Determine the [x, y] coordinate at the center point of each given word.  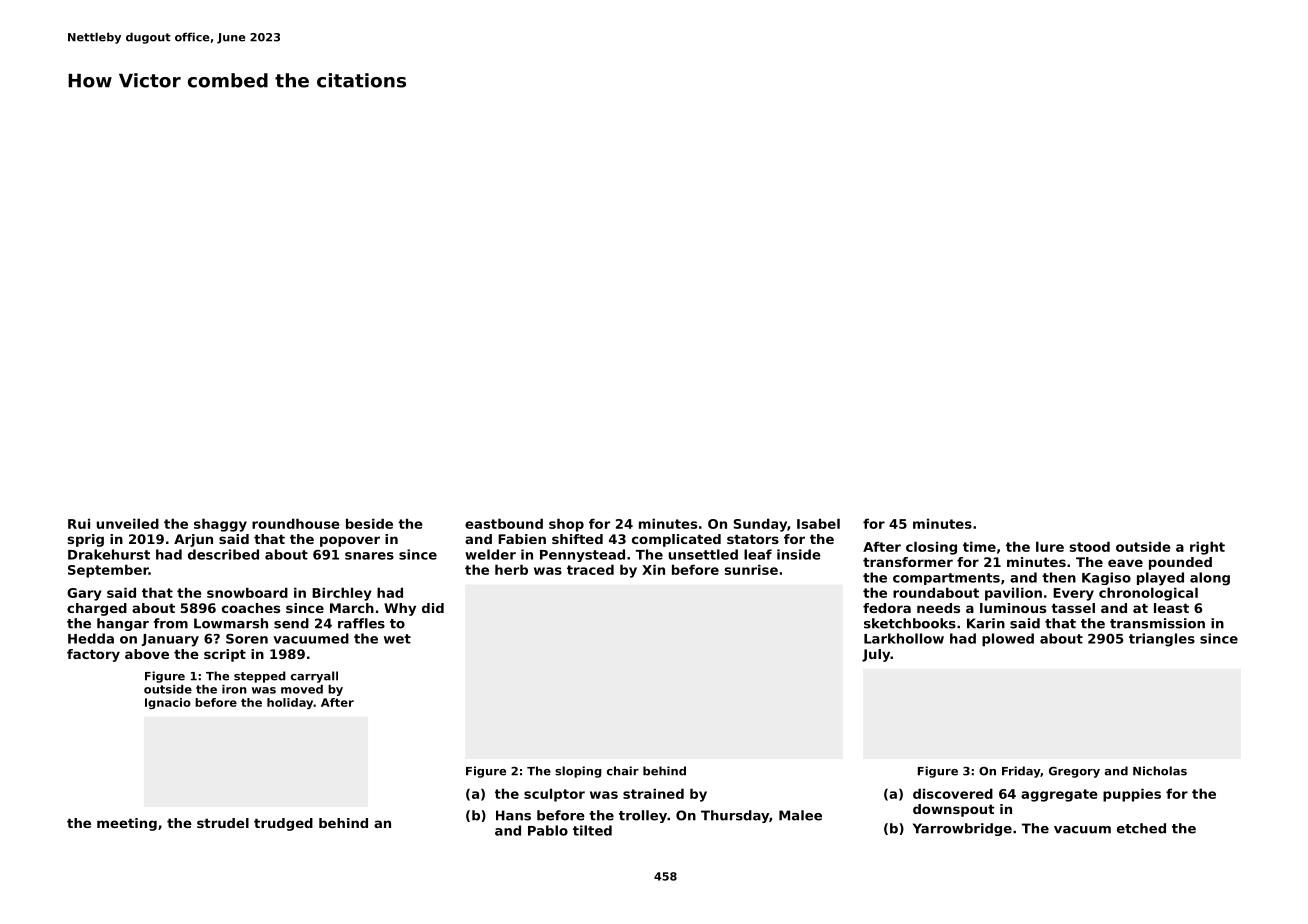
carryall [314, 677]
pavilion [1013, 594]
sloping [578, 772]
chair [623, 771]
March [352, 608]
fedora [887, 608]
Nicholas [1160, 771]
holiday [290, 703]
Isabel [818, 523]
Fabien [522, 539]
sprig [86, 540]
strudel [223, 823]
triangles [1162, 640]
